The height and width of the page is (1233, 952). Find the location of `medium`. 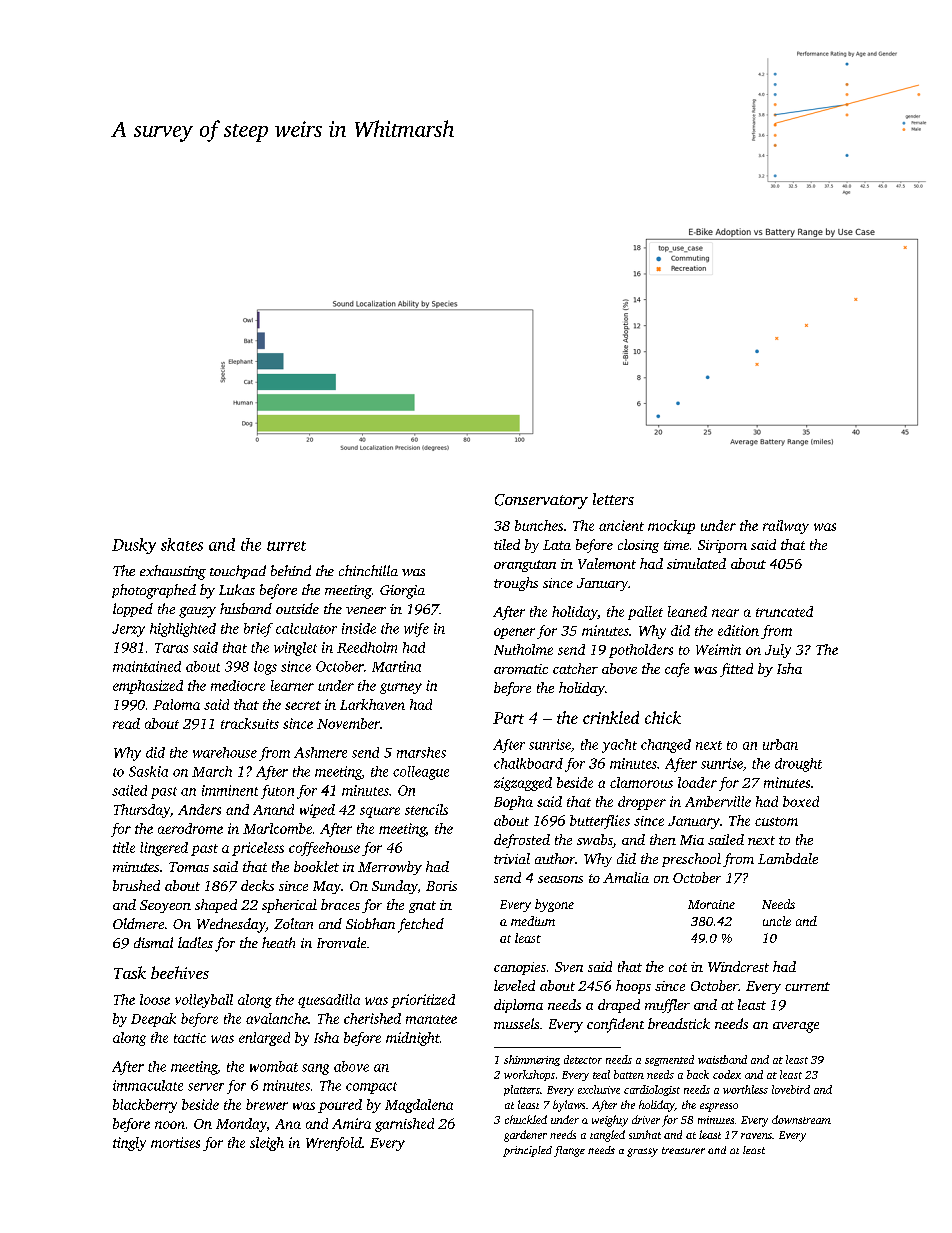

medium is located at coordinates (533, 921).
